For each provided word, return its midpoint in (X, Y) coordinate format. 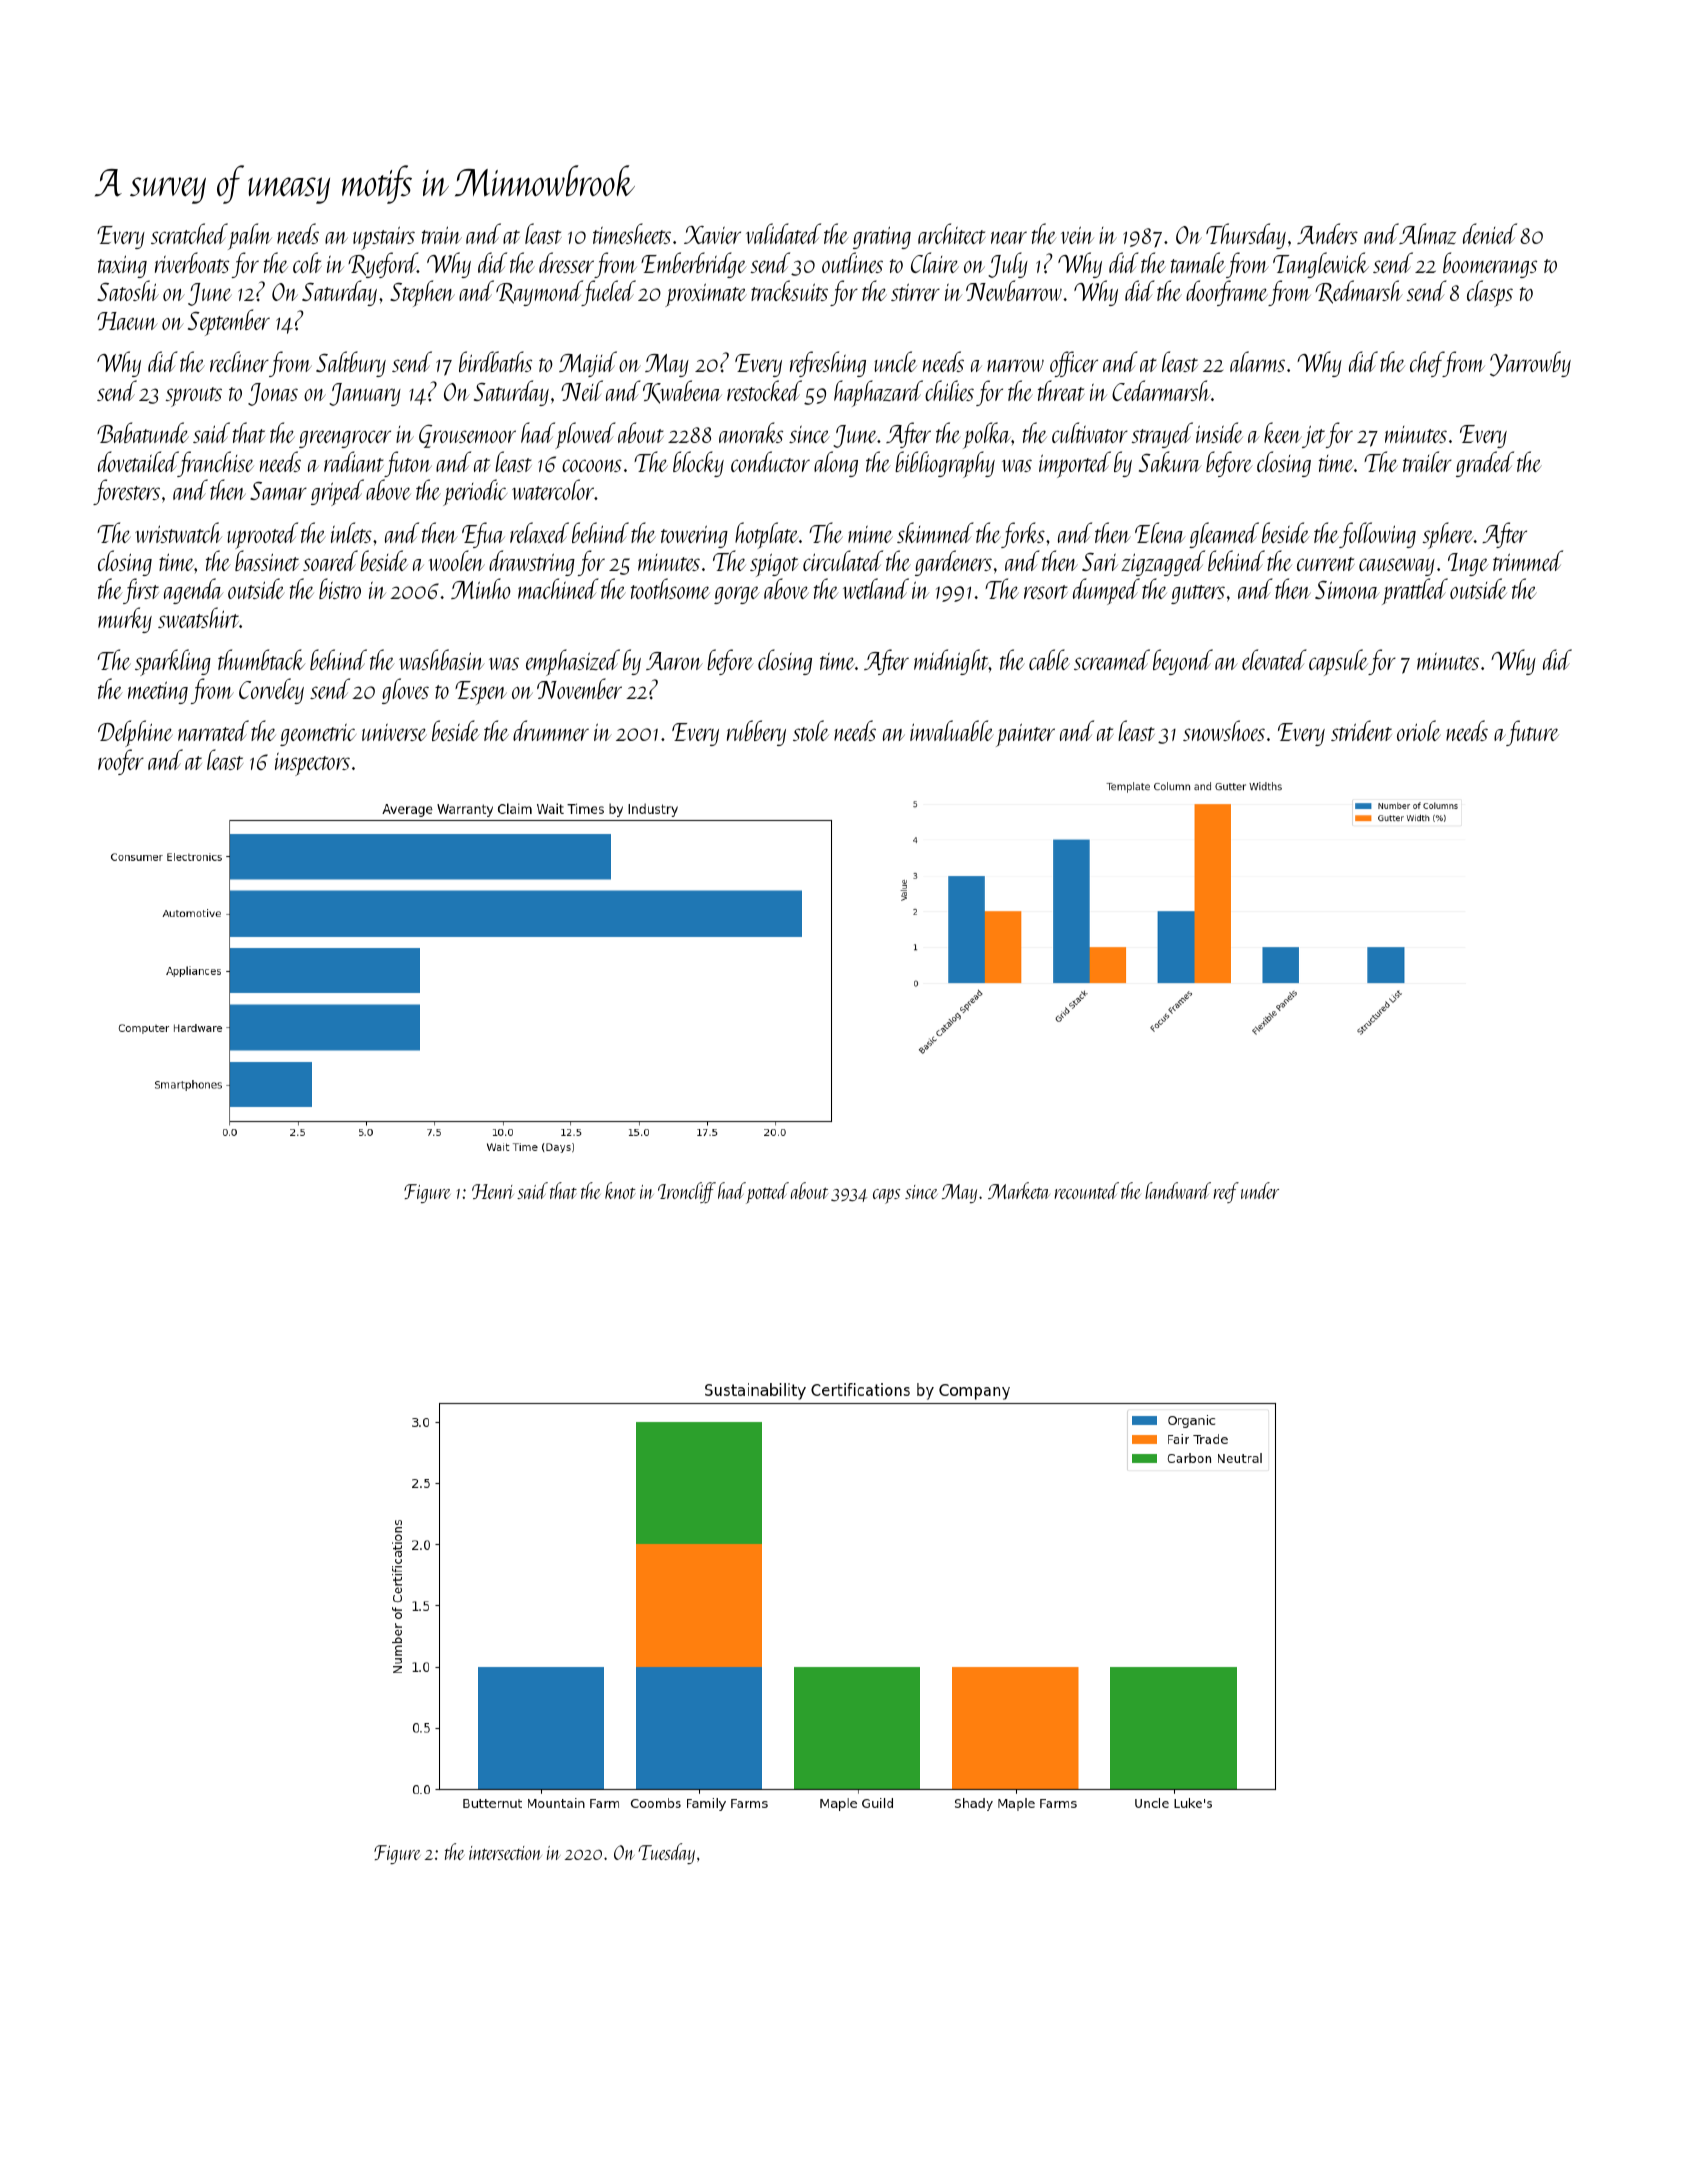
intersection (505, 1853)
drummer (551, 730)
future (1532, 733)
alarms (1257, 361)
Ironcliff (687, 1192)
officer (1074, 364)
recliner (239, 361)
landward (1178, 1190)
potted (767, 1193)
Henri (493, 1191)
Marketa (1018, 1190)
